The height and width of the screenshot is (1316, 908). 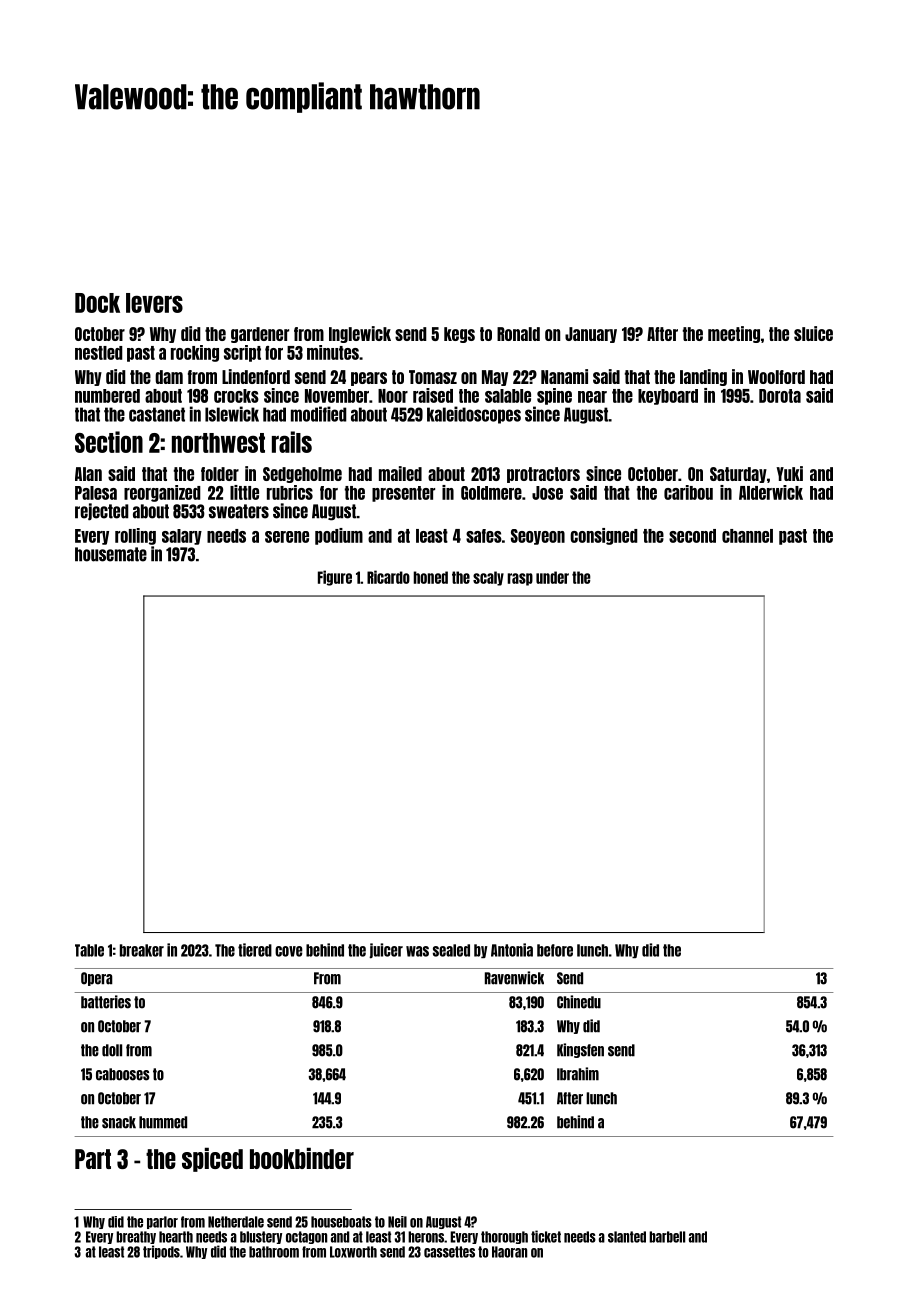 I want to click on spine, so click(x=554, y=396).
